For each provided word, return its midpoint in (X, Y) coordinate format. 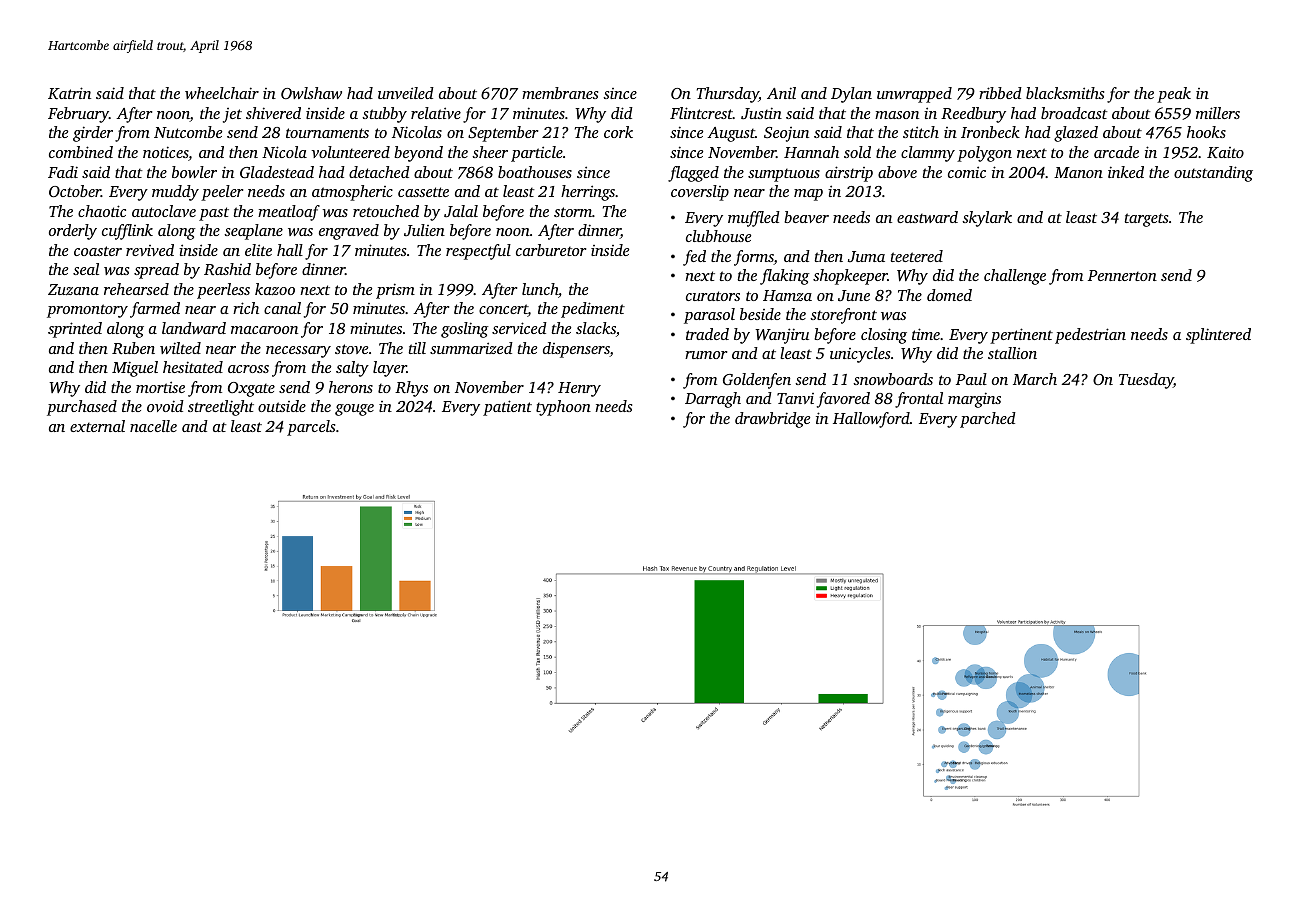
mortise (160, 387)
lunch (540, 290)
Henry (579, 389)
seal (86, 269)
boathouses (535, 172)
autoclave (164, 211)
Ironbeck (990, 132)
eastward (927, 217)
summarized (471, 348)
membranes (560, 93)
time (926, 334)
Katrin (69, 93)
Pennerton (1122, 275)
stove (351, 349)
